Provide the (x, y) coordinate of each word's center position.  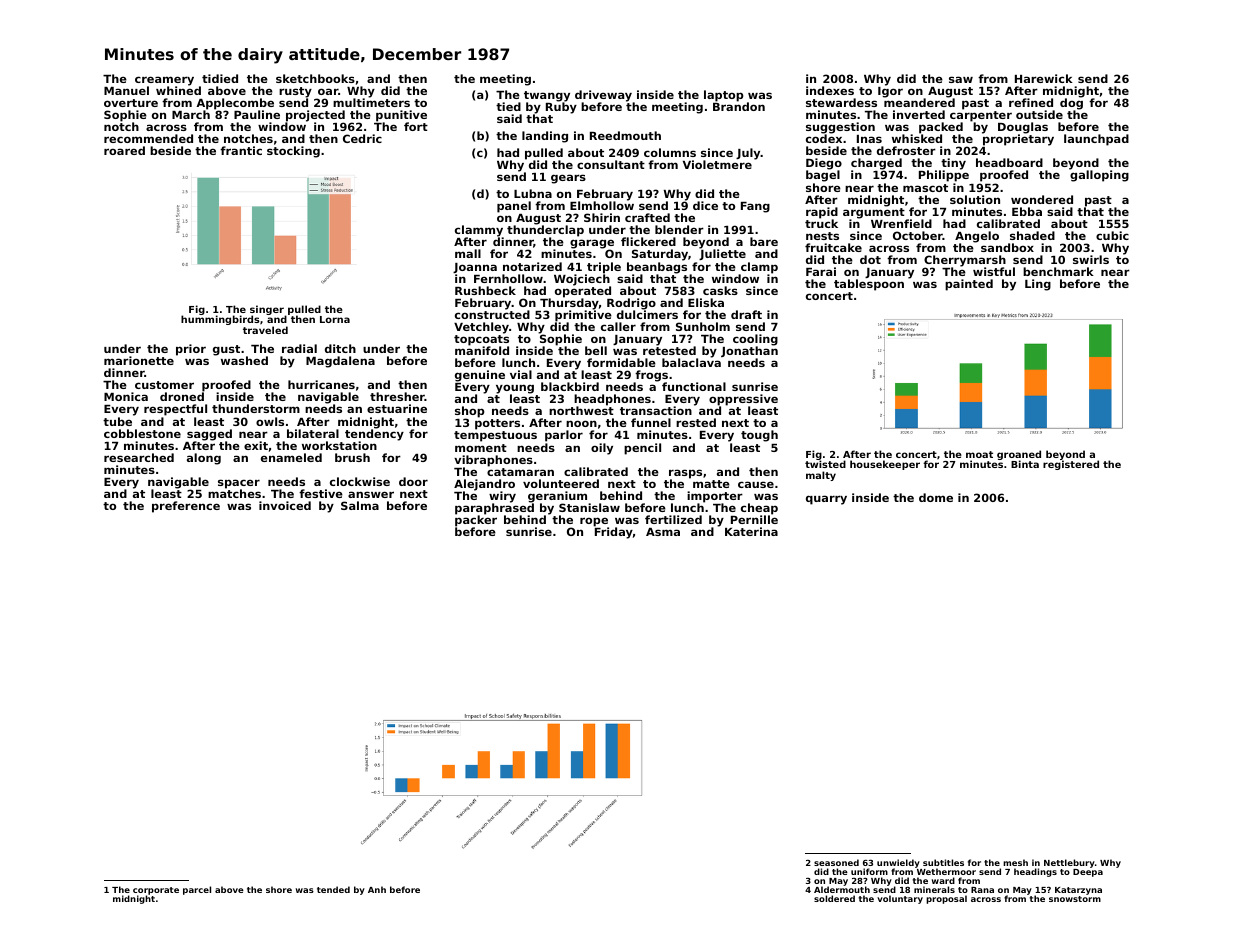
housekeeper (885, 465)
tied (508, 106)
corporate (156, 891)
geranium (557, 497)
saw (961, 79)
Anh (377, 889)
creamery (164, 81)
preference (186, 507)
